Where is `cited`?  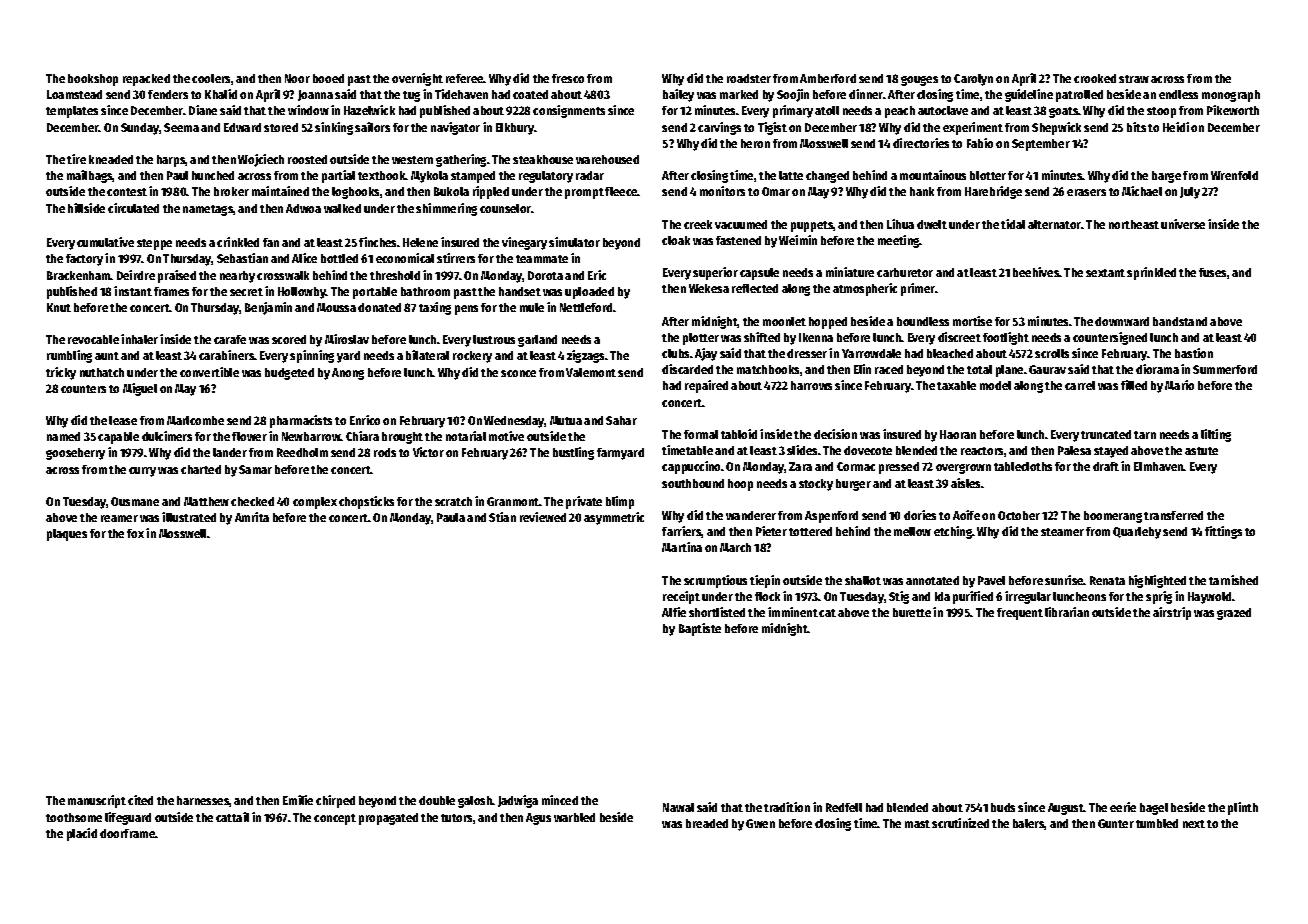
cited is located at coordinates (140, 800).
